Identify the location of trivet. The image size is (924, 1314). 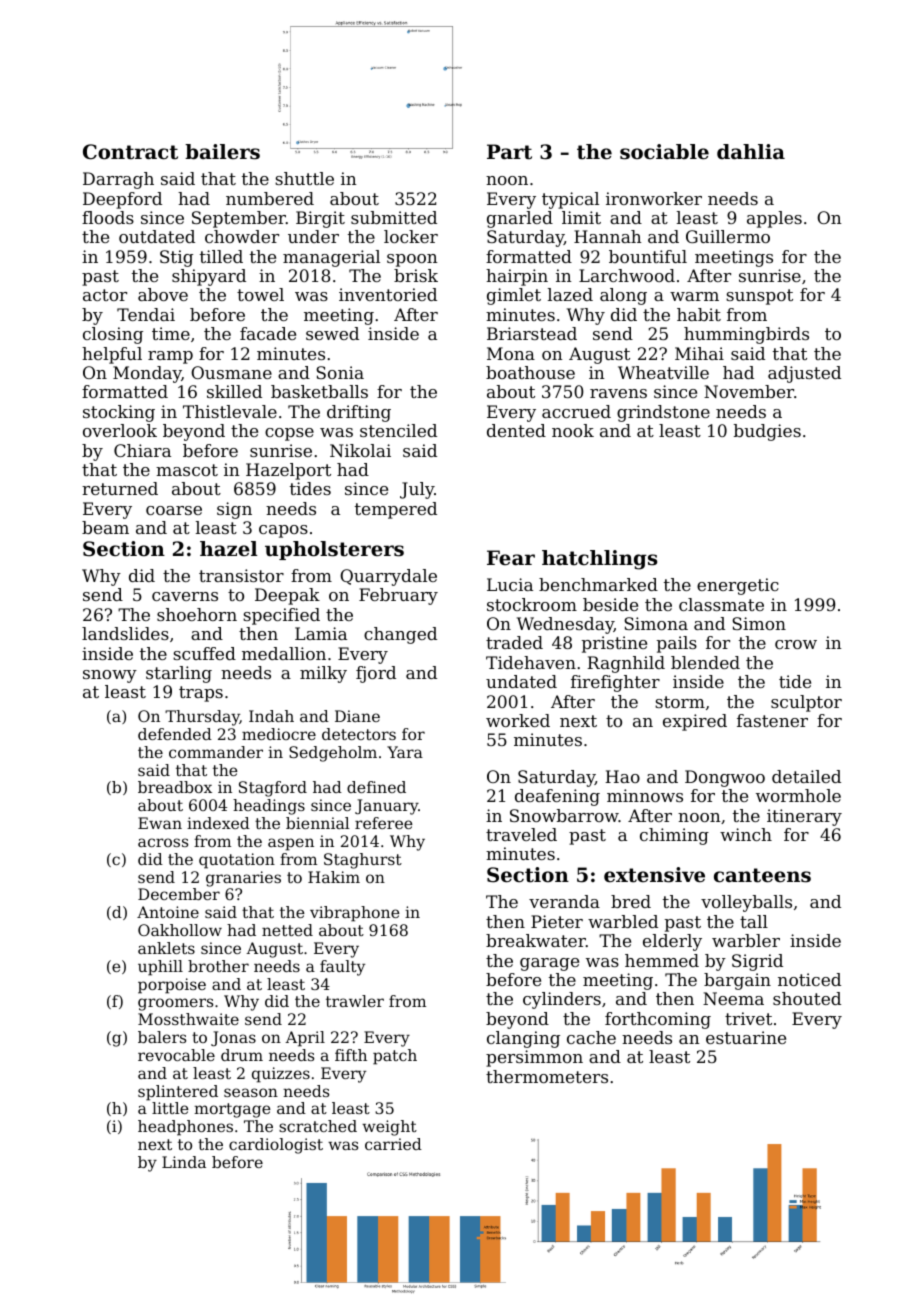
(748, 1018).
